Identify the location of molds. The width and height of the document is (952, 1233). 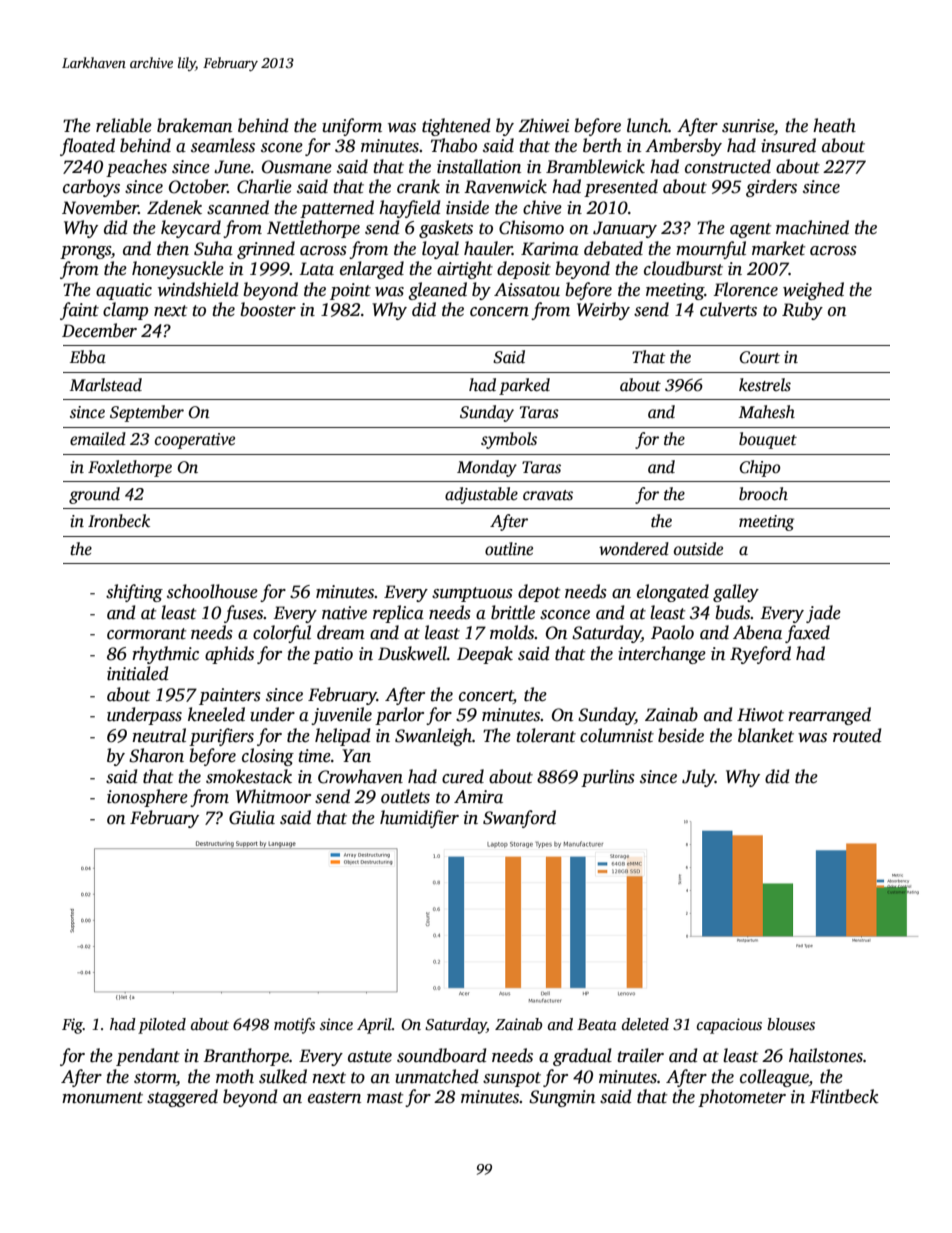
(512, 632).
